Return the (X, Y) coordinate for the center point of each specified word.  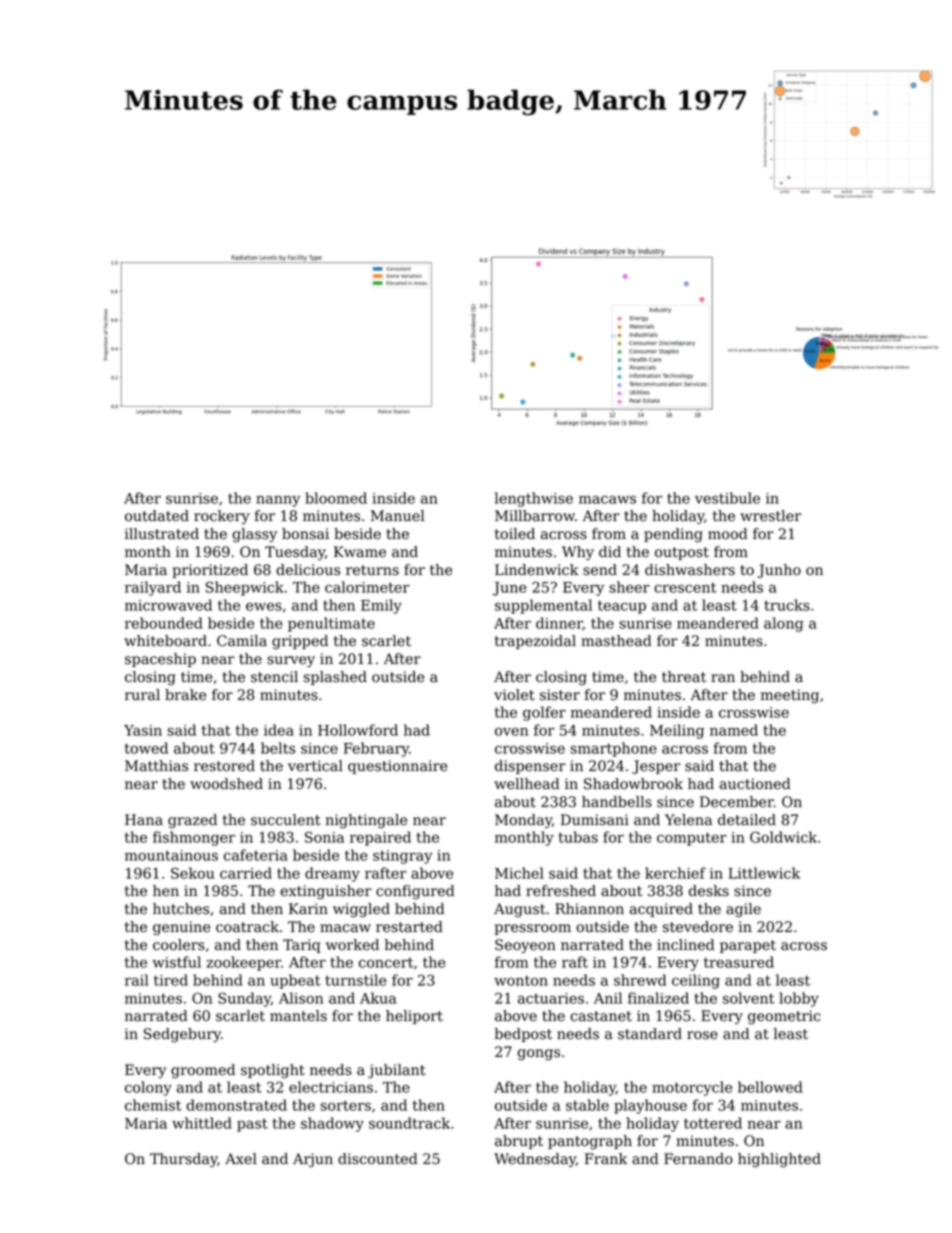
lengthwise (534, 499)
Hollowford (358, 730)
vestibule (727, 498)
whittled (202, 1123)
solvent (748, 998)
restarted (409, 927)
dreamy (332, 874)
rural (142, 695)
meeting (790, 696)
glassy (254, 535)
